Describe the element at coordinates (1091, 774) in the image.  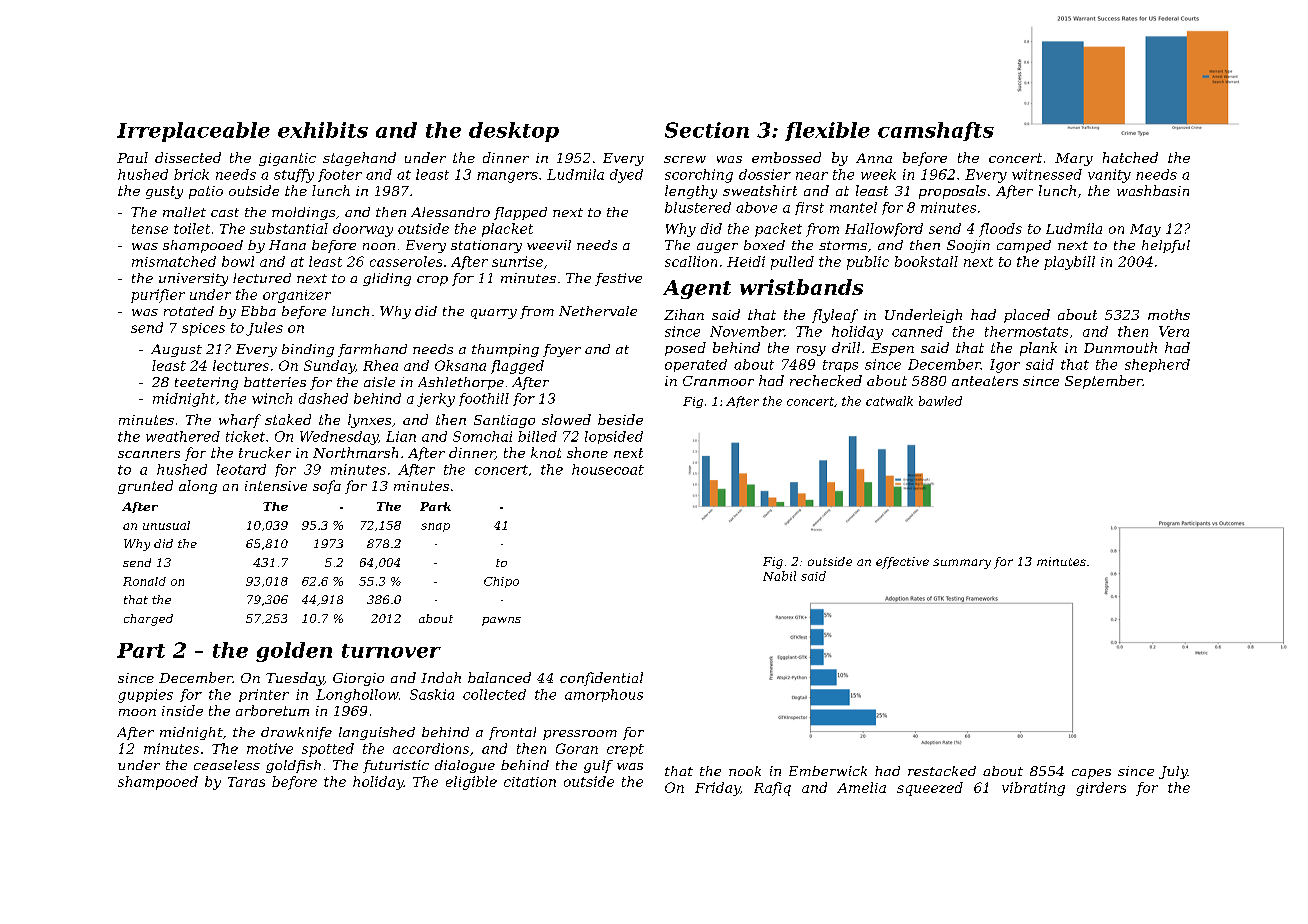
I see `capes` at that location.
